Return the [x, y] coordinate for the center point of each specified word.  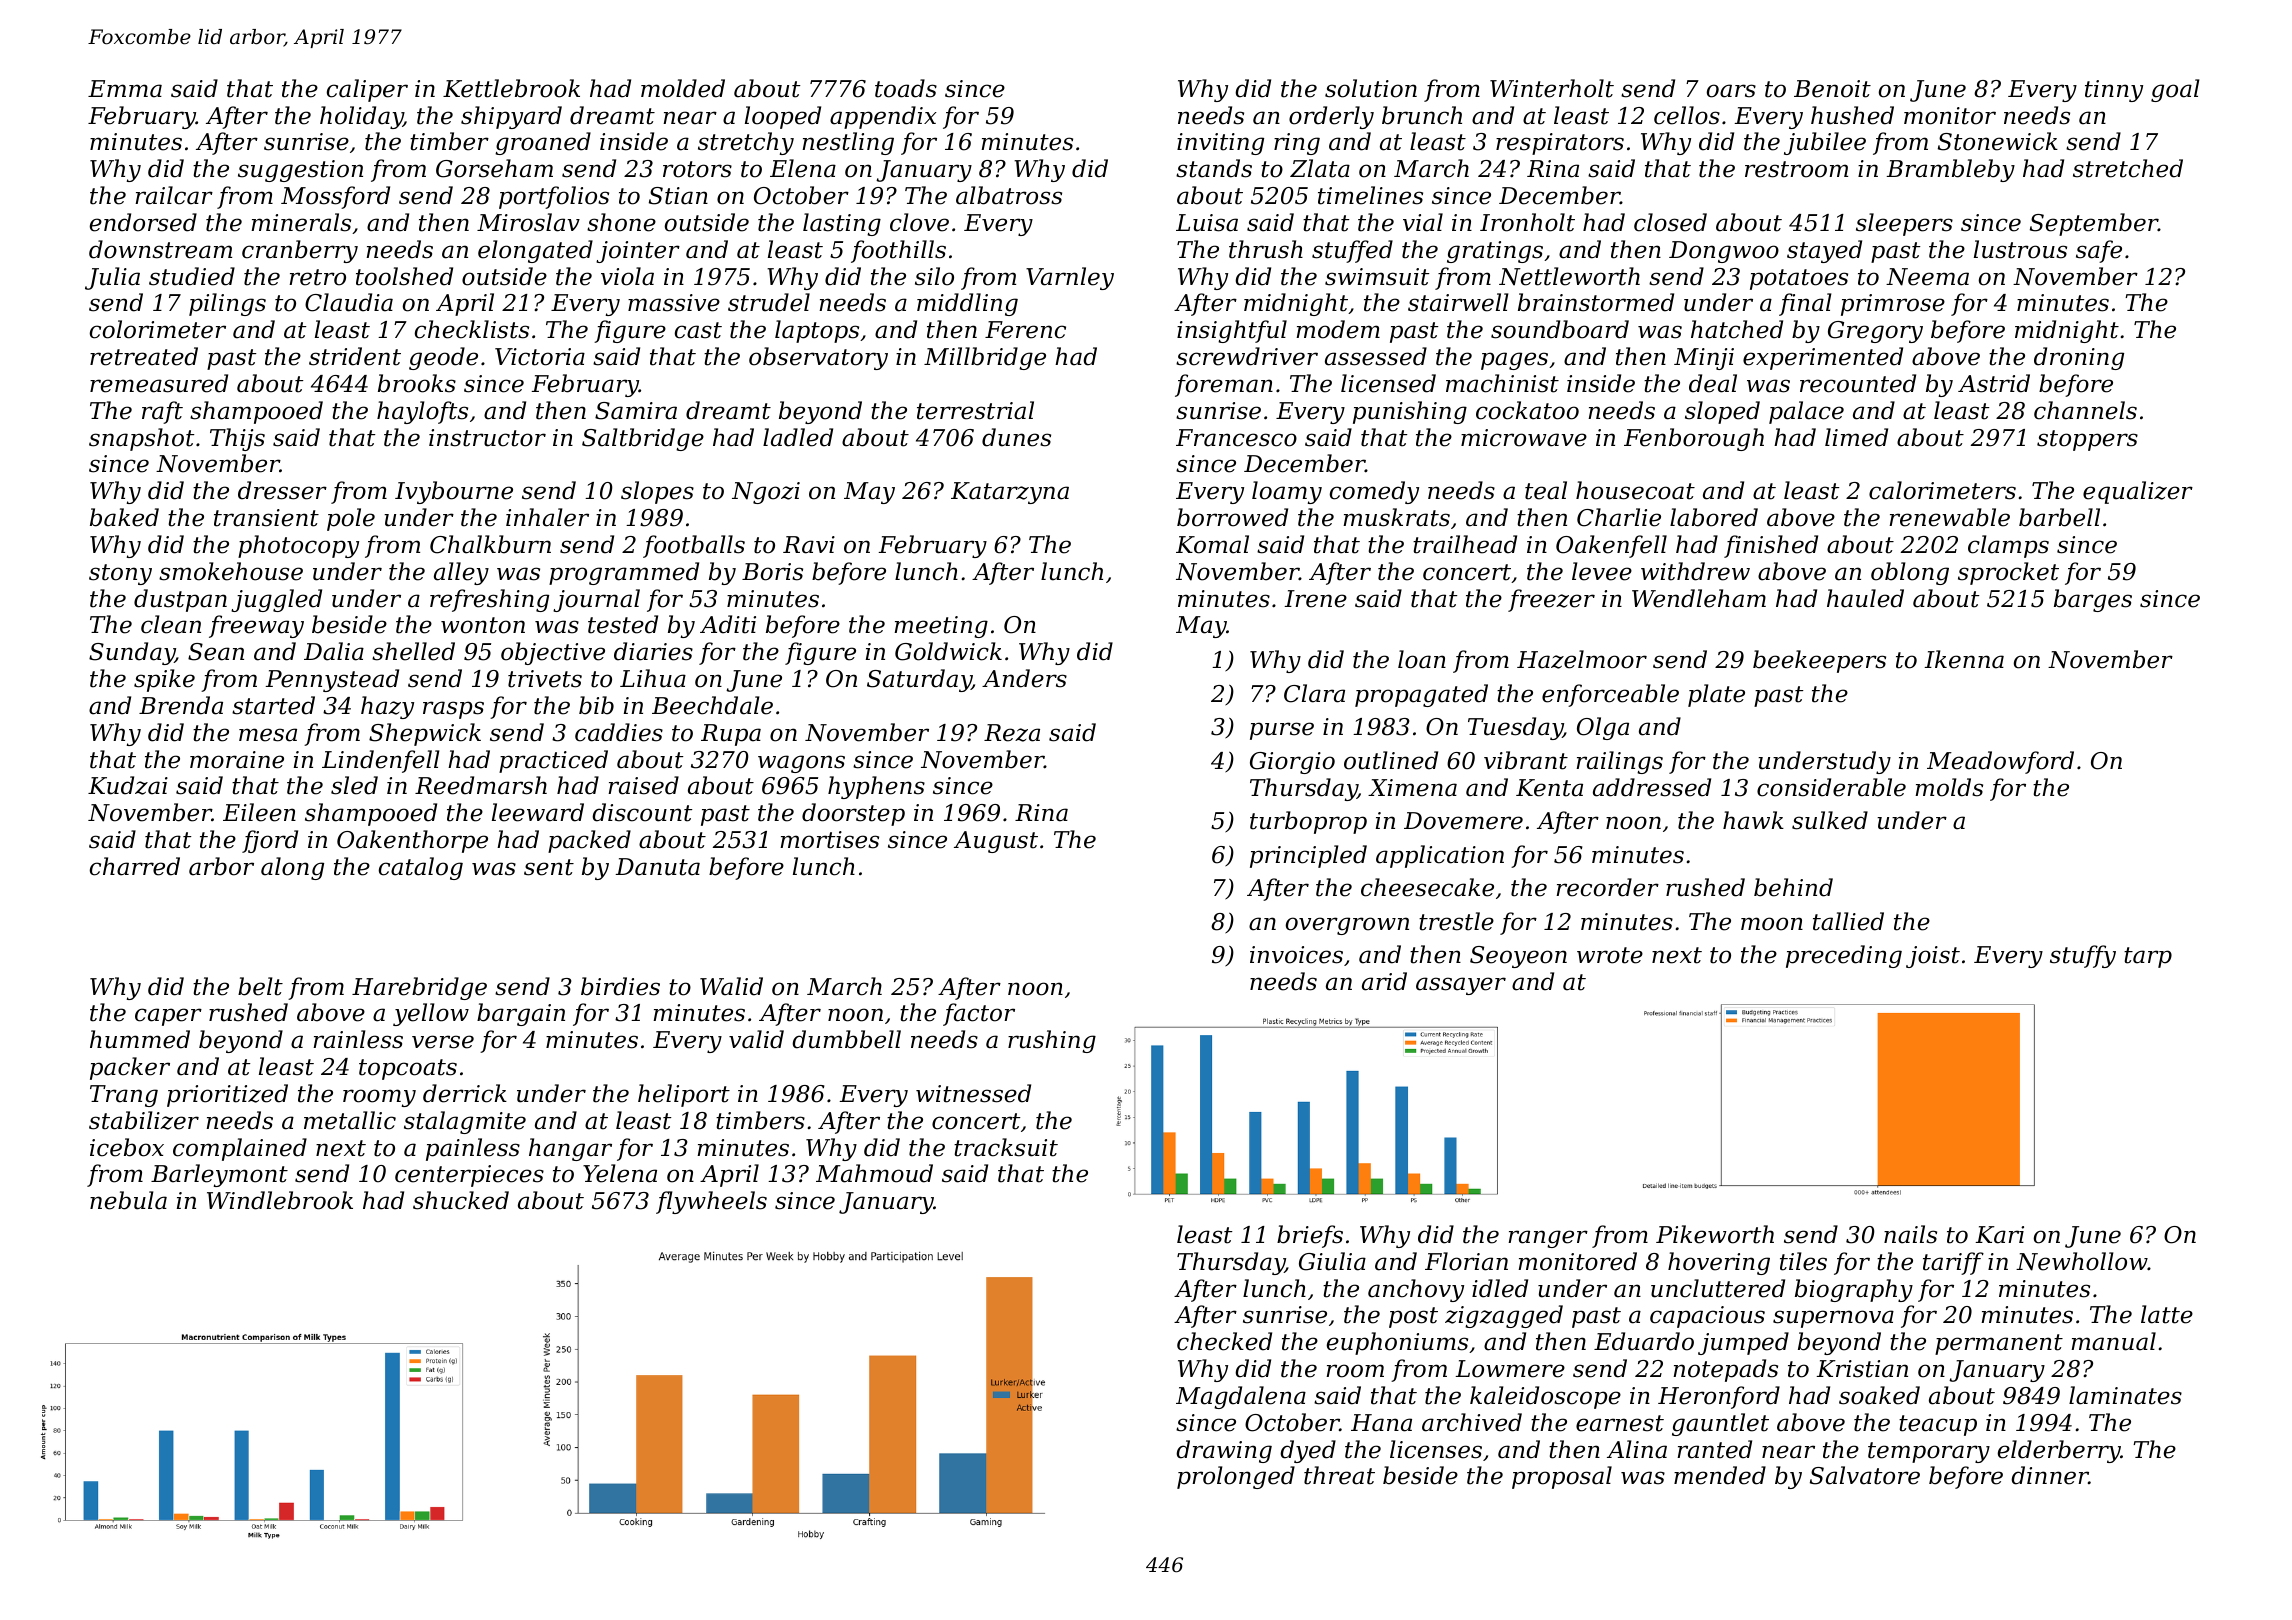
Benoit [1832, 89]
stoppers [2087, 440]
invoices [1296, 955]
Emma [125, 89]
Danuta [657, 867]
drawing [1224, 1451]
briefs [1310, 1236]
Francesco [1236, 438]
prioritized [227, 1095]
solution [1371, 88]
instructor [487, 438]
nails [1910, 1234]
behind [1793, 887]
